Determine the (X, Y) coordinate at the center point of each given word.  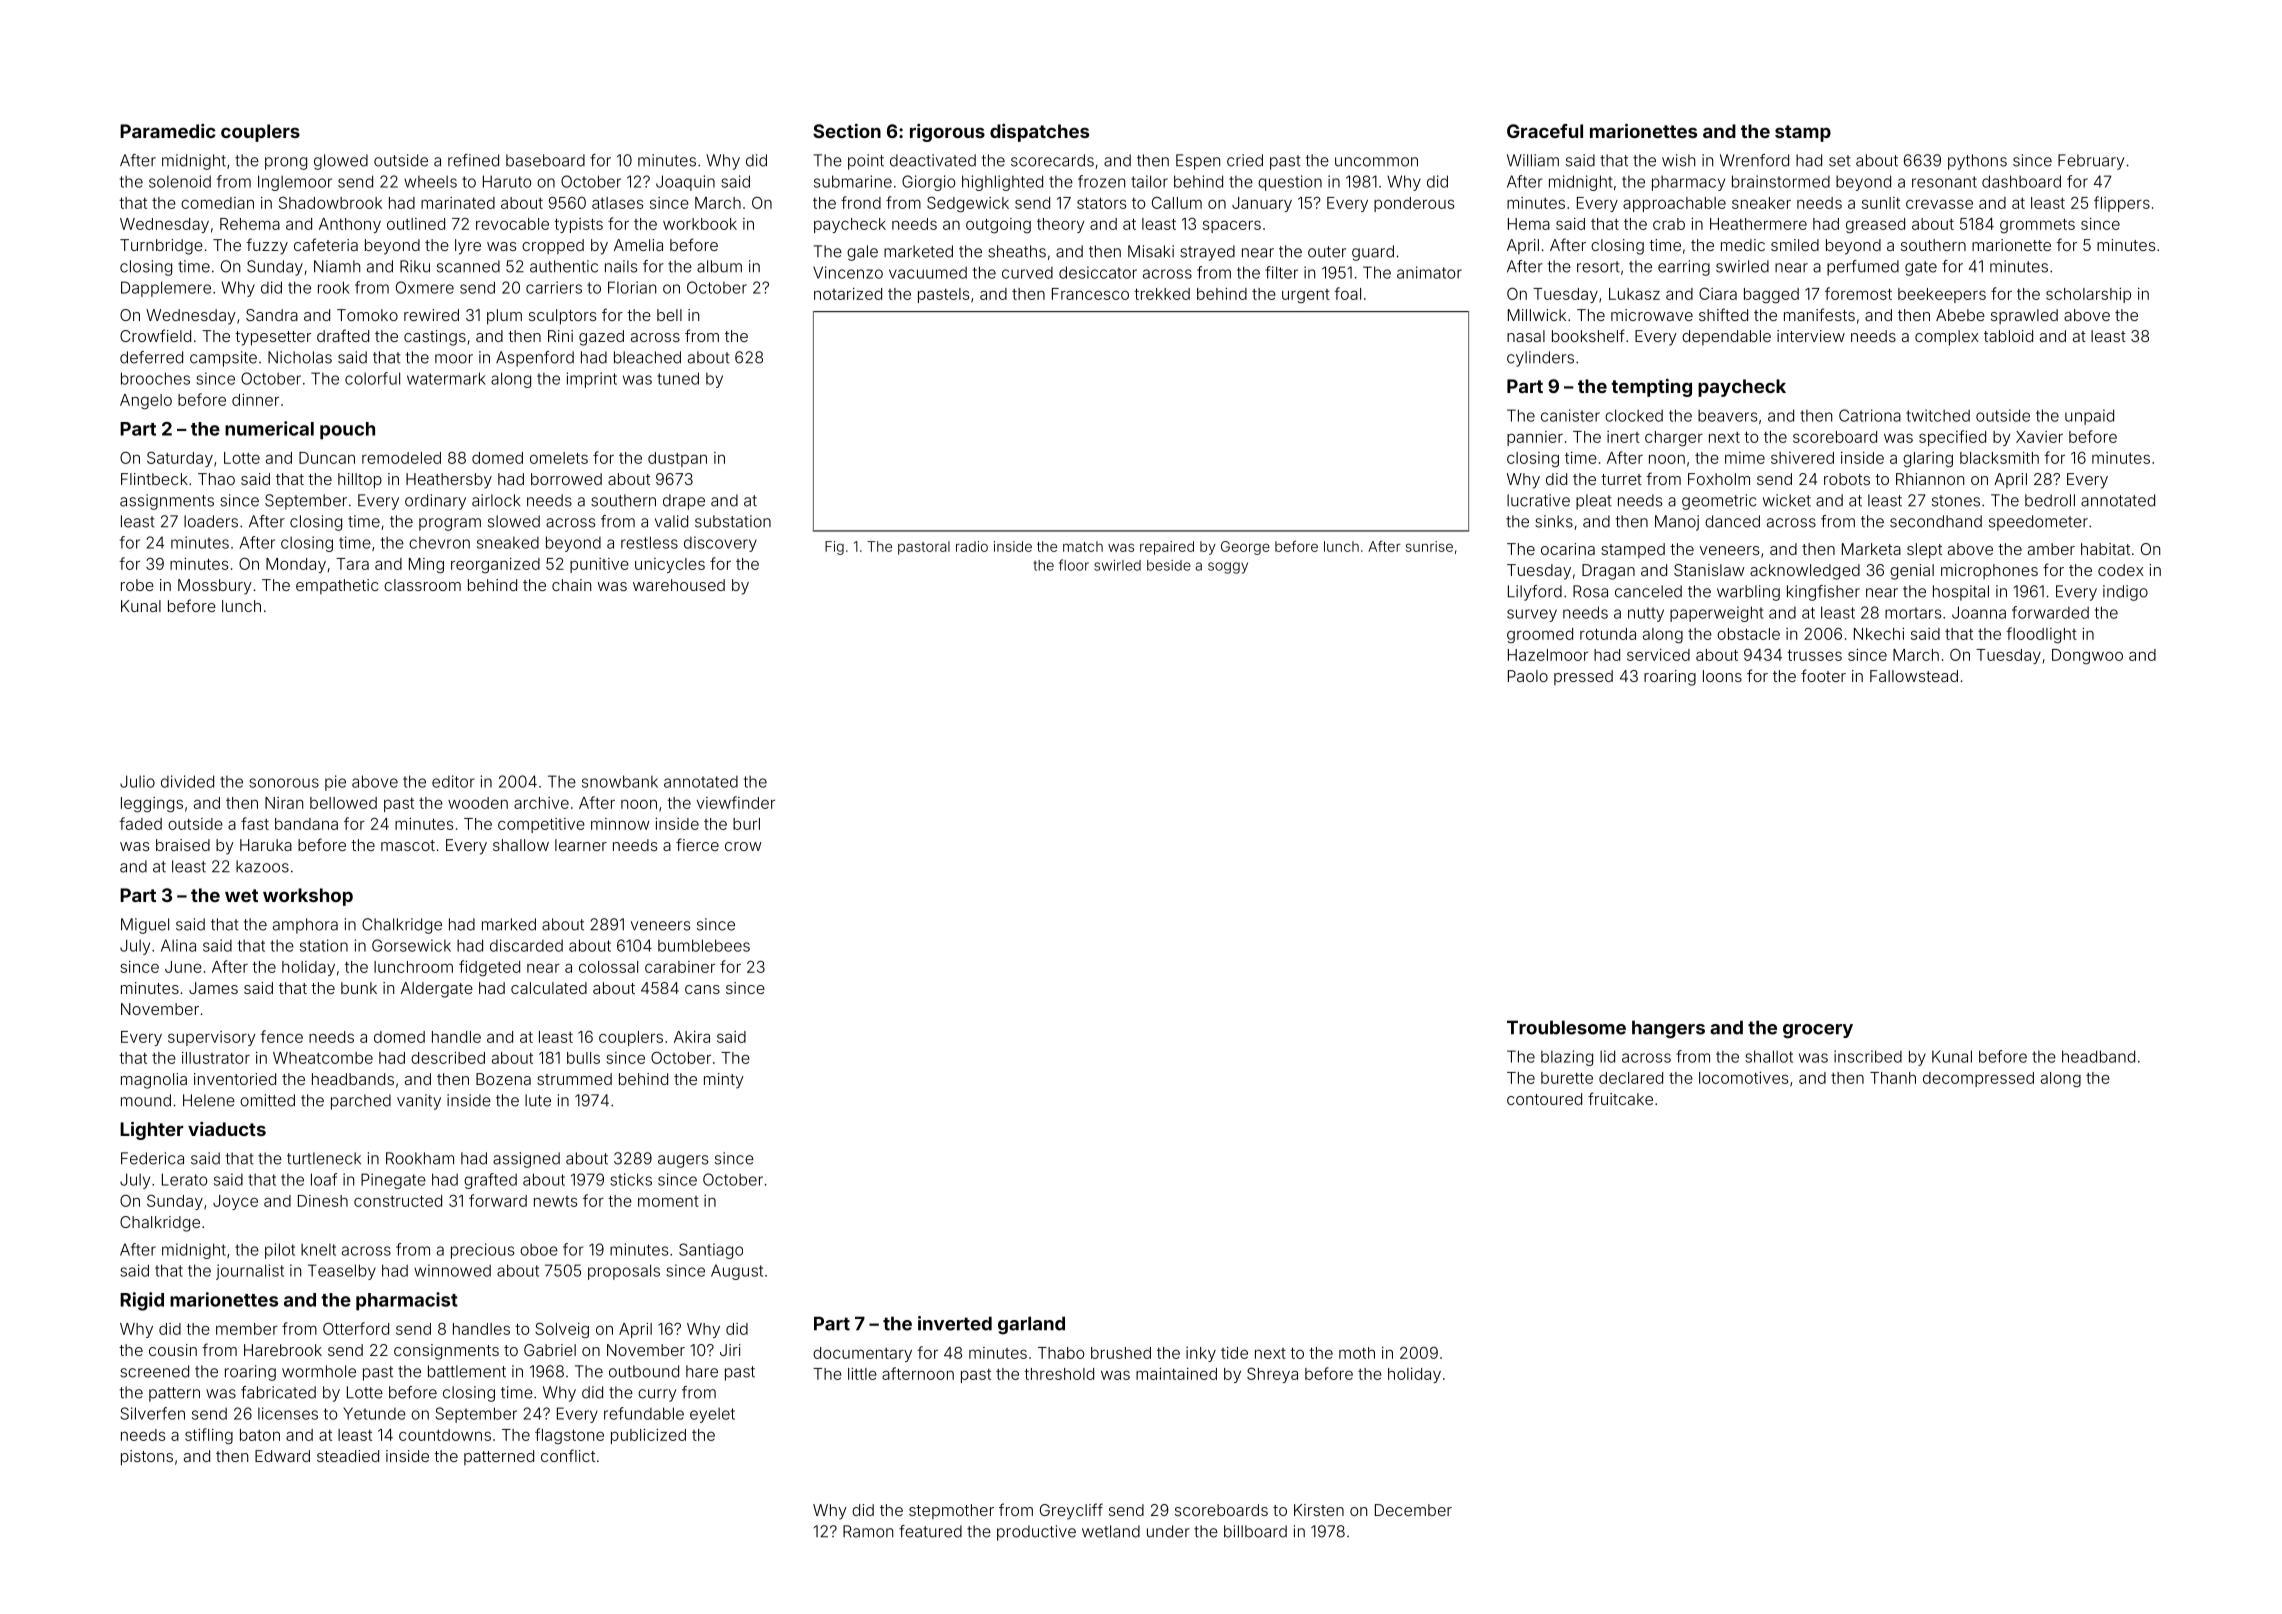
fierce (697, 844)
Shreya (1272, 1375)
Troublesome (1566, 1027)
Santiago (711, 1251)
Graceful (1545, 131)
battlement (467, 1371)
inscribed (1868, 1056)
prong (286, 163)
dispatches (1039, 133)
